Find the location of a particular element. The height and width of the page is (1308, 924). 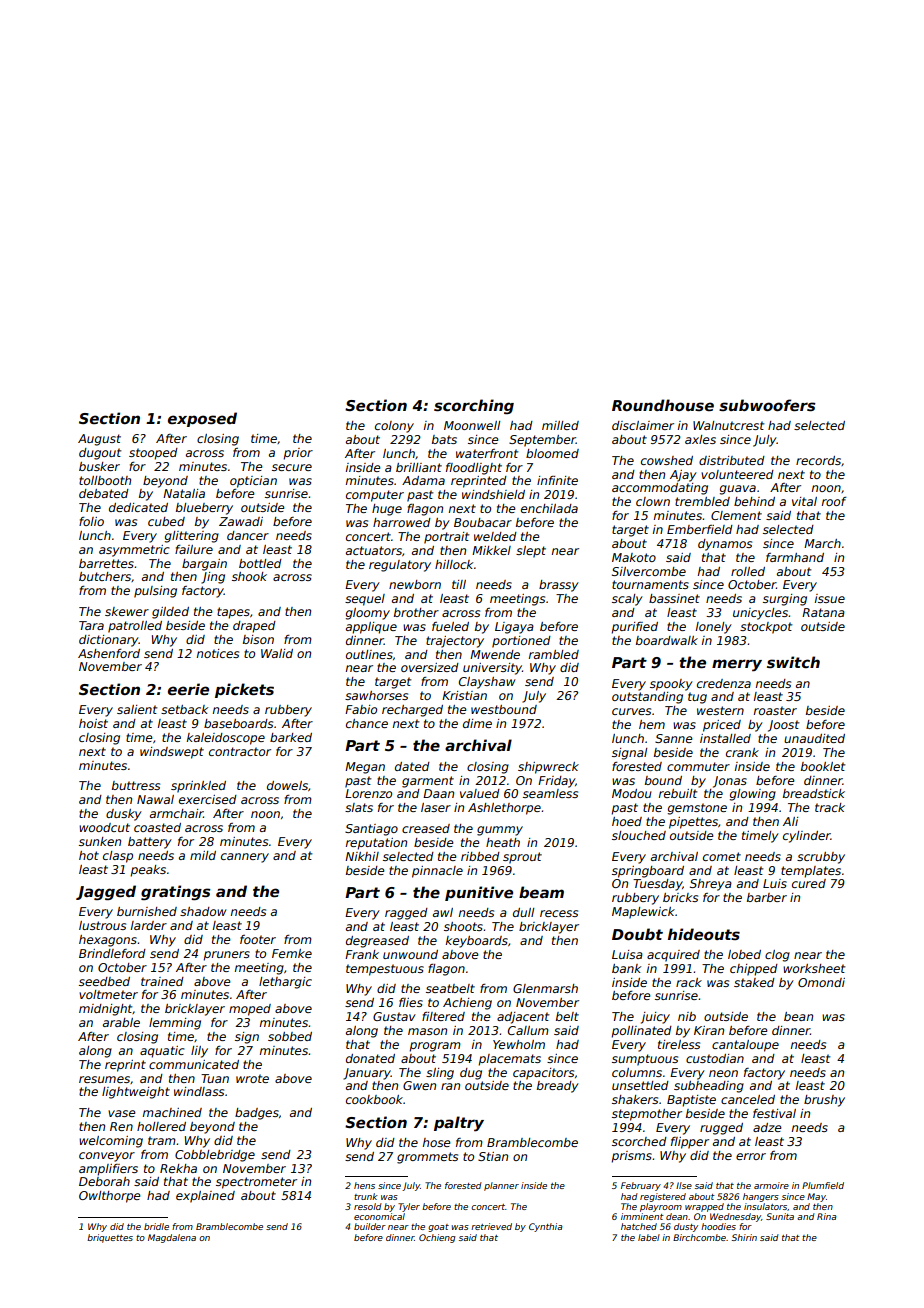

spectrometer is located at coordinates (256, 1183).
